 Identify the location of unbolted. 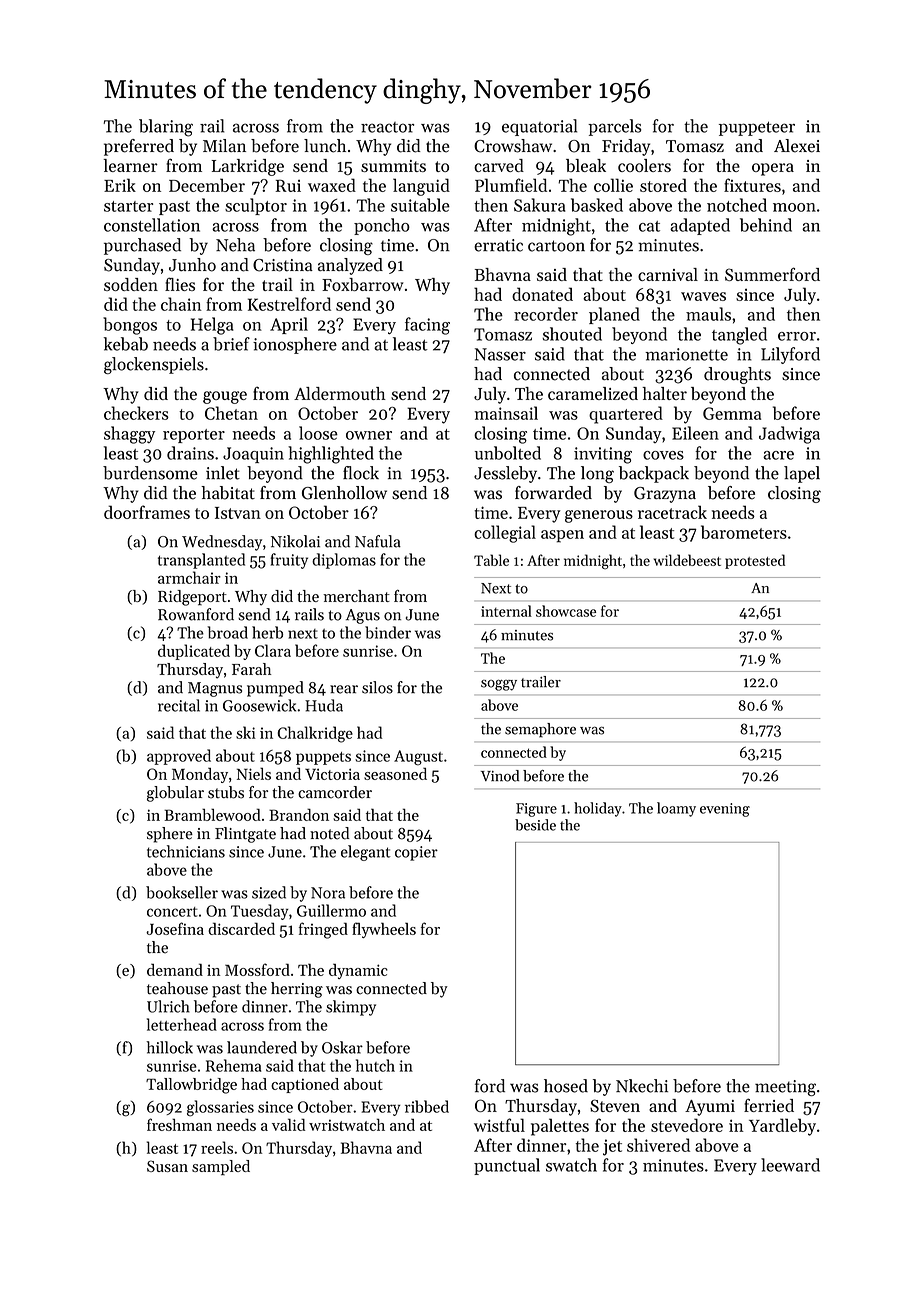
(508, 453).
